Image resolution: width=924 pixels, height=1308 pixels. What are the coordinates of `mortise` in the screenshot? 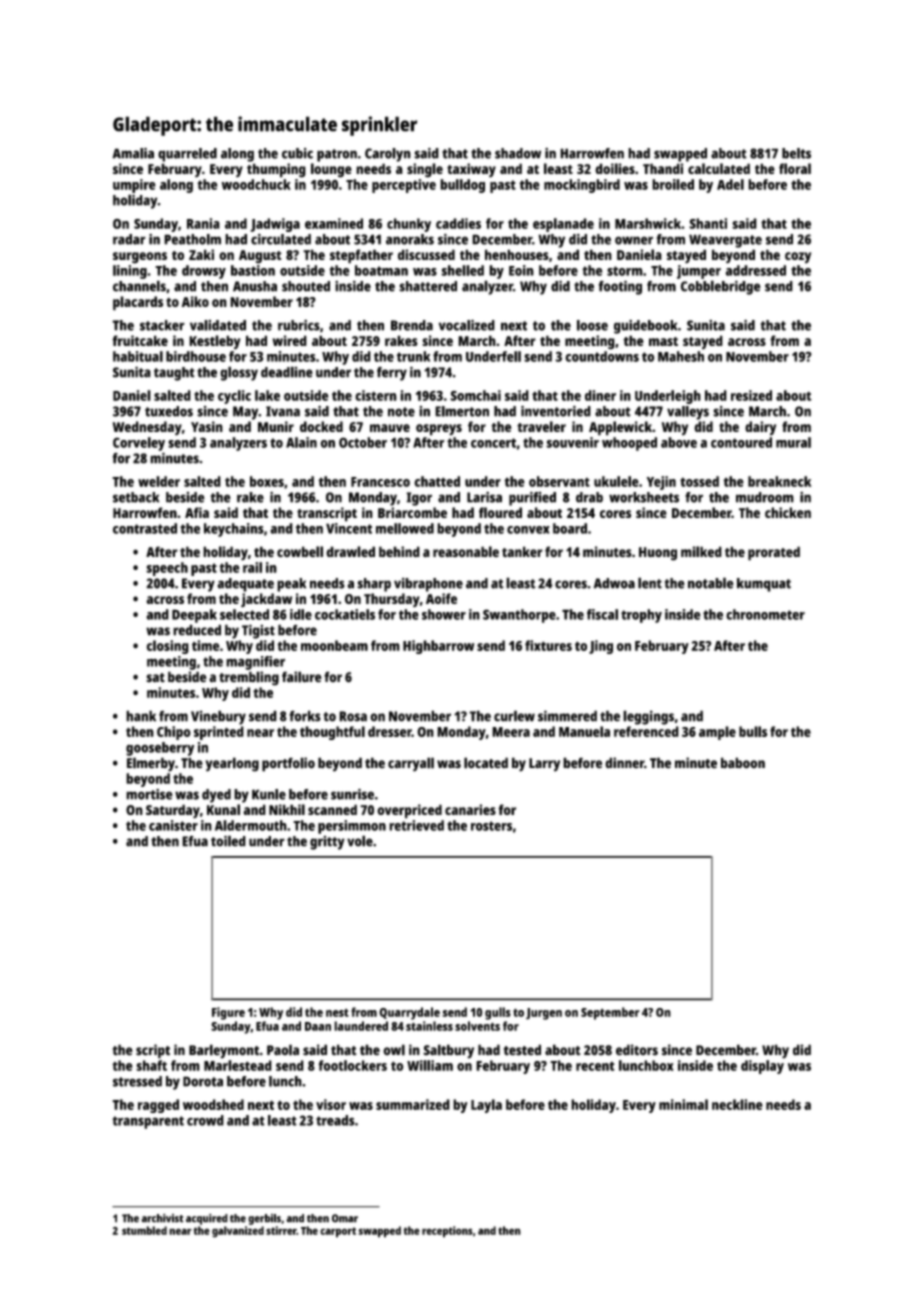 It's located at (149, 794).
